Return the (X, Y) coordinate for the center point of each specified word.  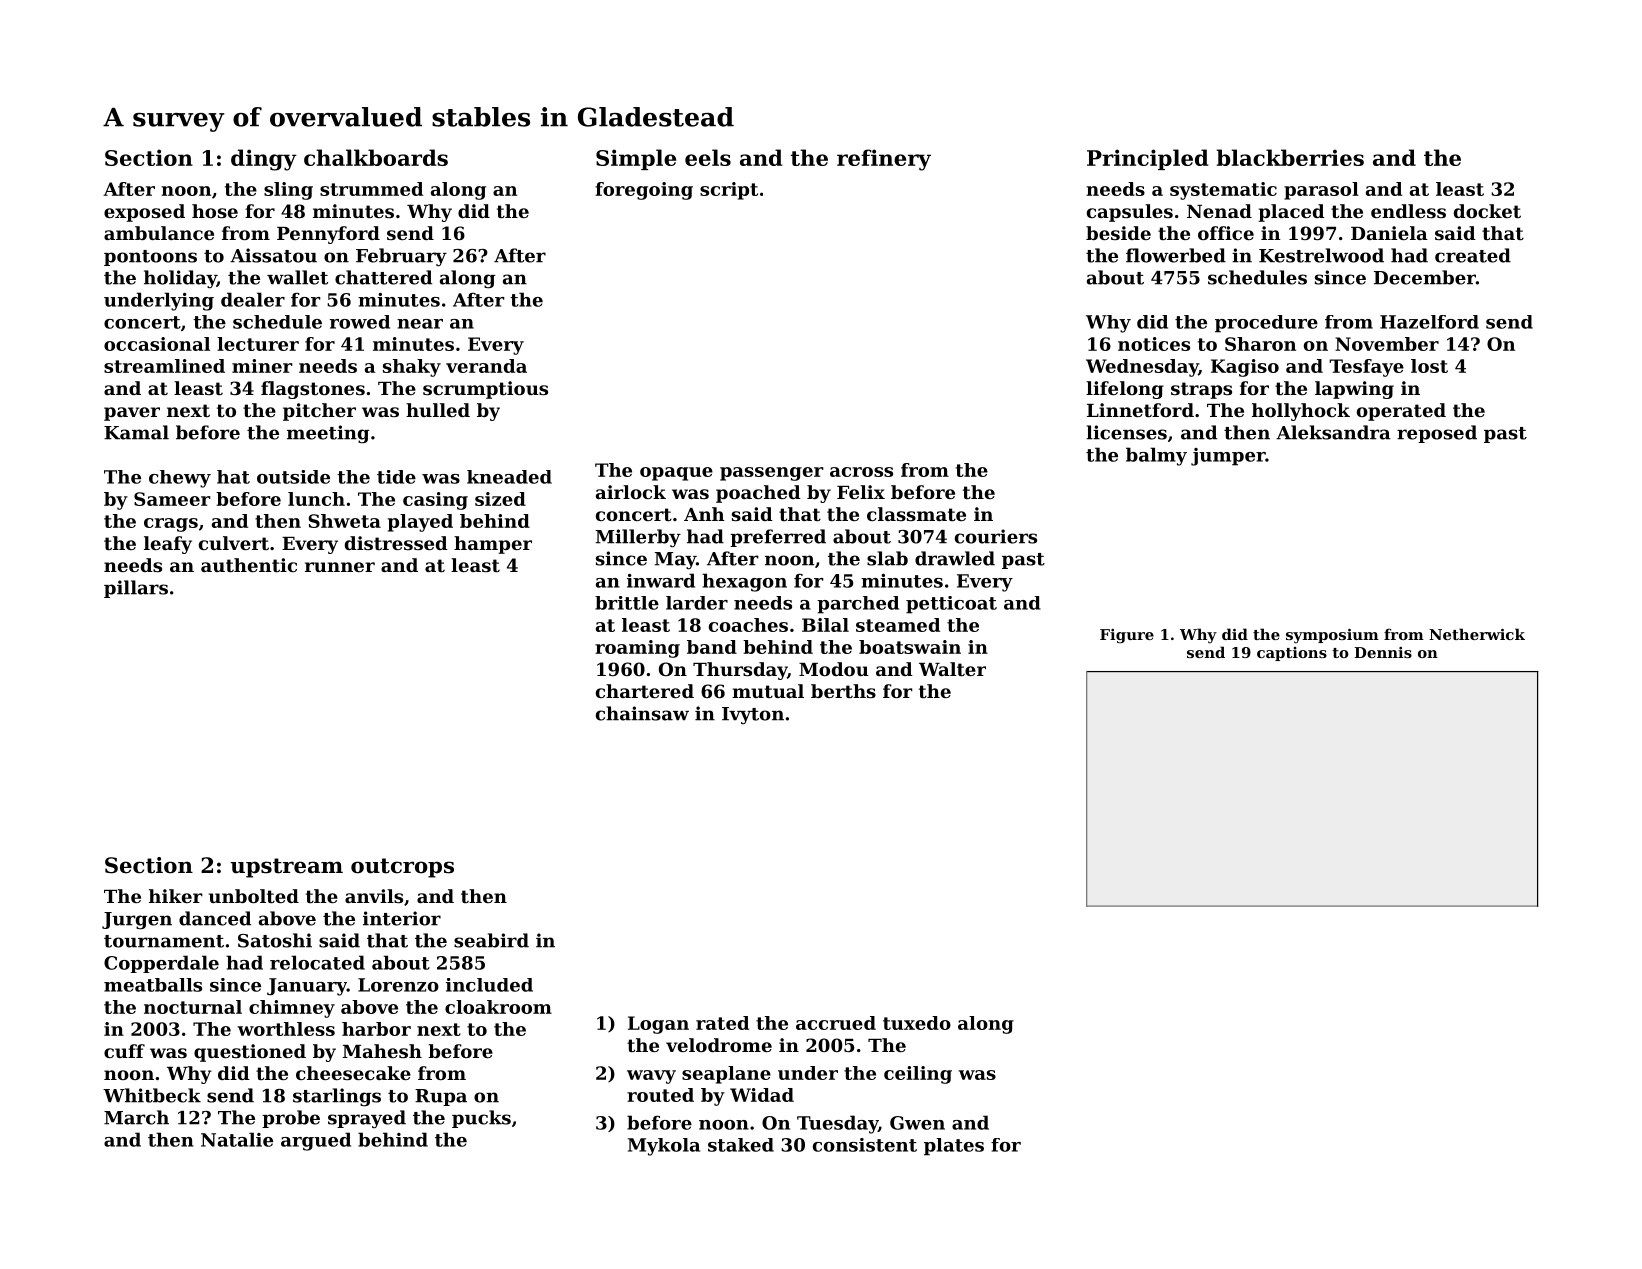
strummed (371, 189)
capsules (1130, 213)
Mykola (664, 1147)
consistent (865, 1145)
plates (954, 1147)
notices (1154, 344)
